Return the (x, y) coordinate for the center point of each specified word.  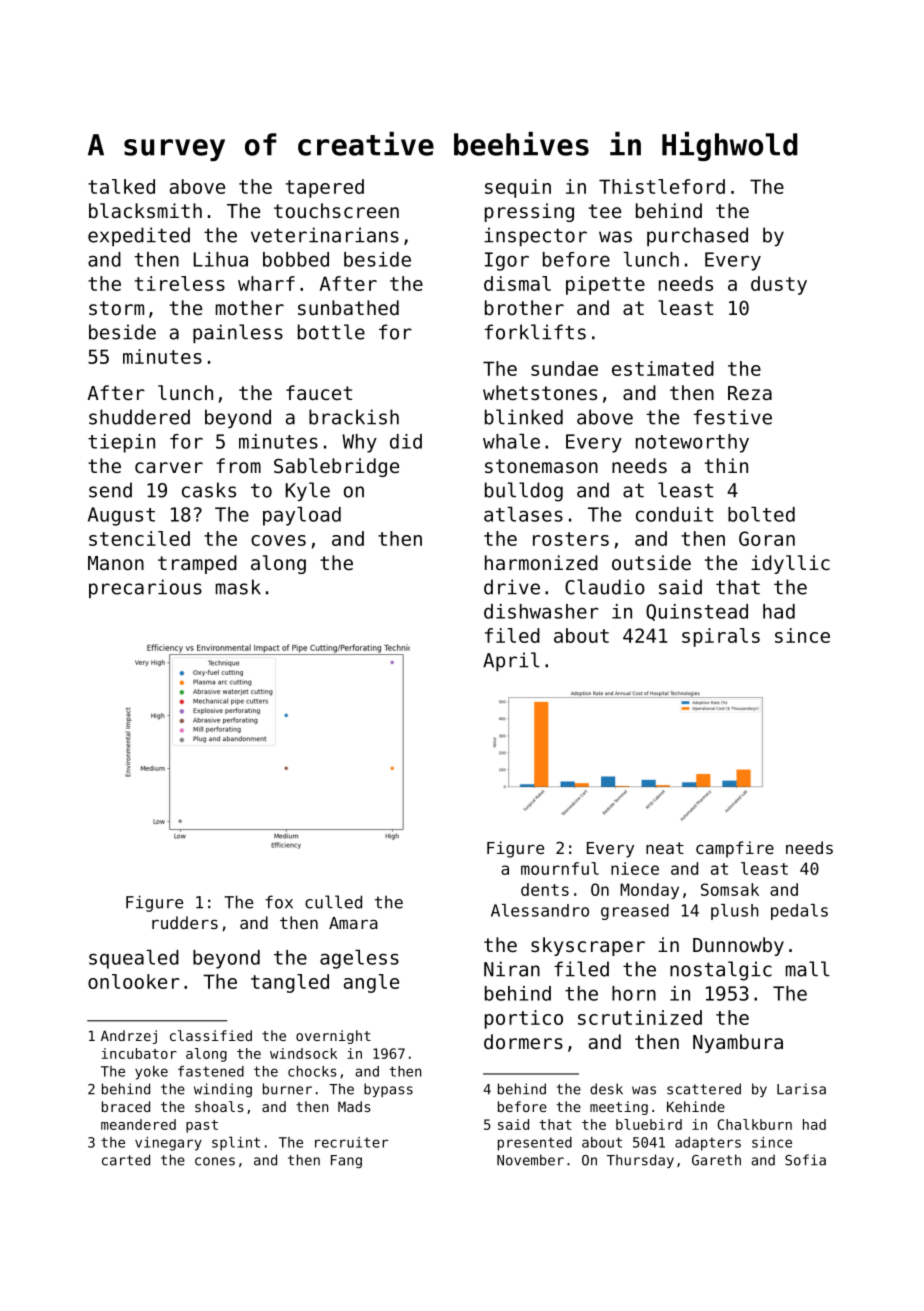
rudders (185, 922)
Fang (346, 1162)
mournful (560, 868)
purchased (697, 237)
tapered (325, 188)
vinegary (168, 1144)
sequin (518, 188)
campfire (735, 849)
